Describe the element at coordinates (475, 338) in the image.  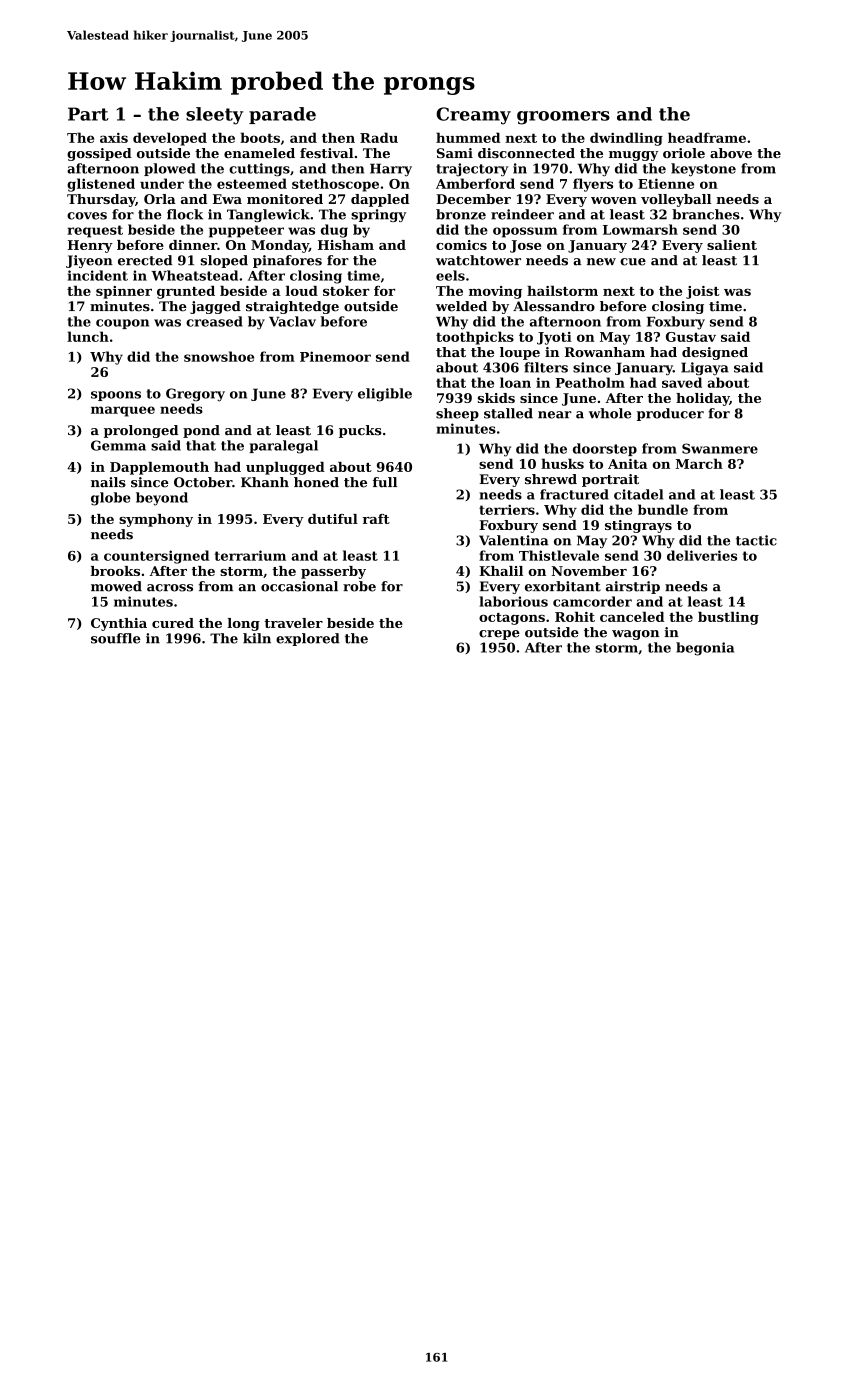
I see `toothpicks` at that location.
